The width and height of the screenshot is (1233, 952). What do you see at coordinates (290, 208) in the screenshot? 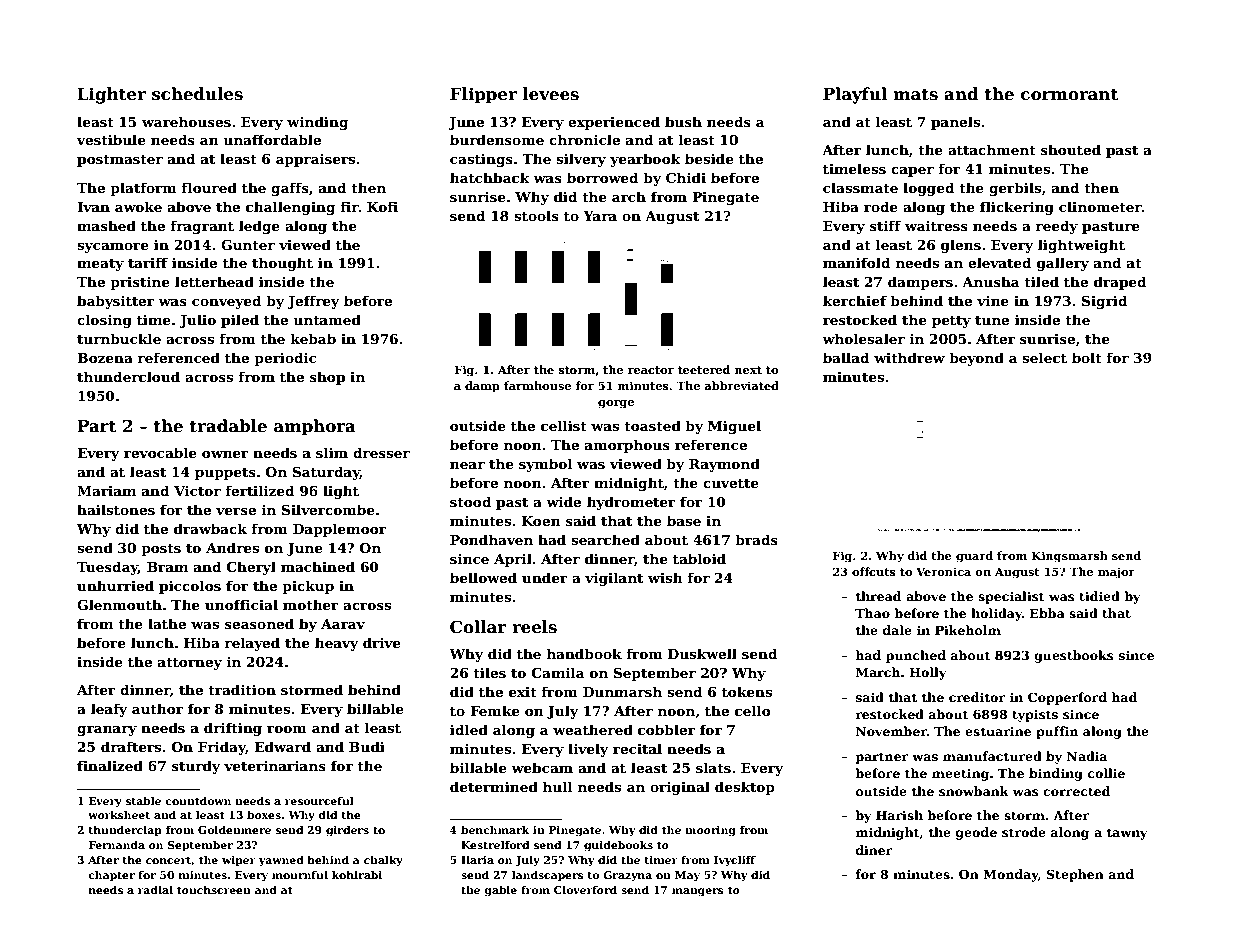
I see `challenging` at bounding box center [290, 208].
